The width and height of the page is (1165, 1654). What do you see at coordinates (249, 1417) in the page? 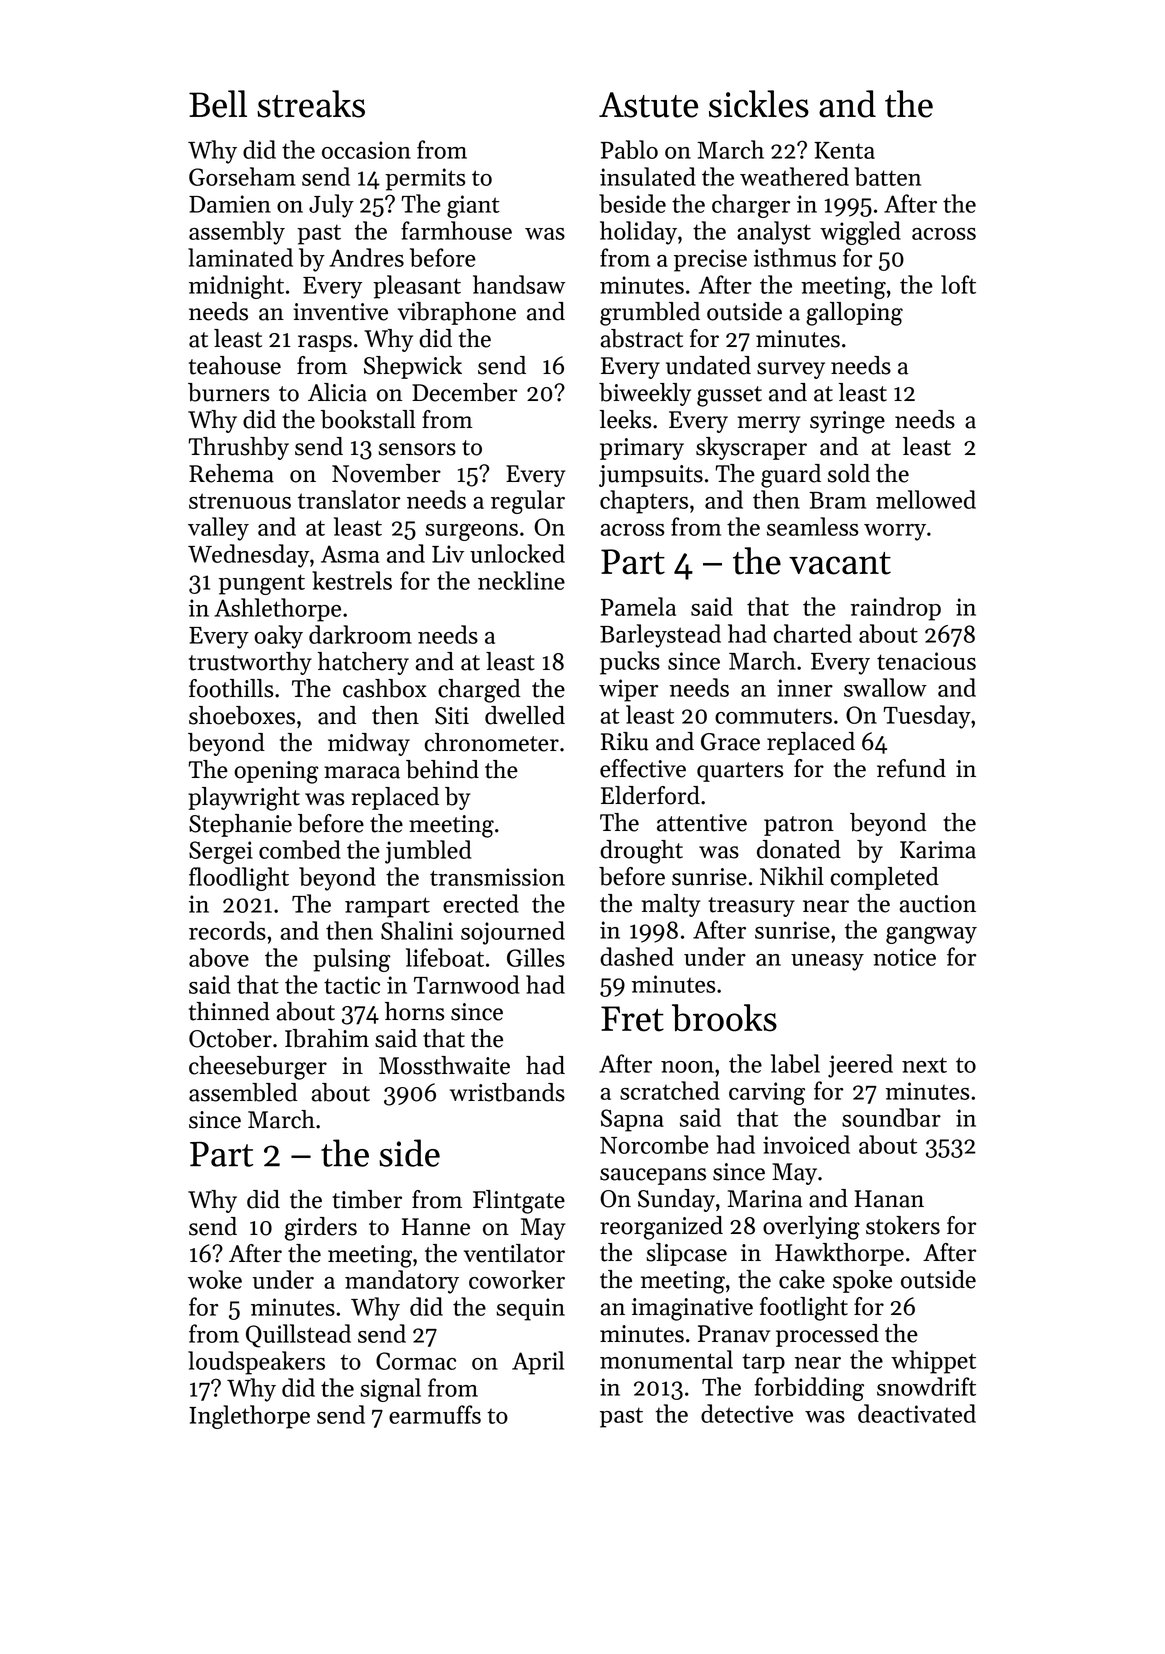
I see `Inglethorpe` at bounding box center [249, 1417].
